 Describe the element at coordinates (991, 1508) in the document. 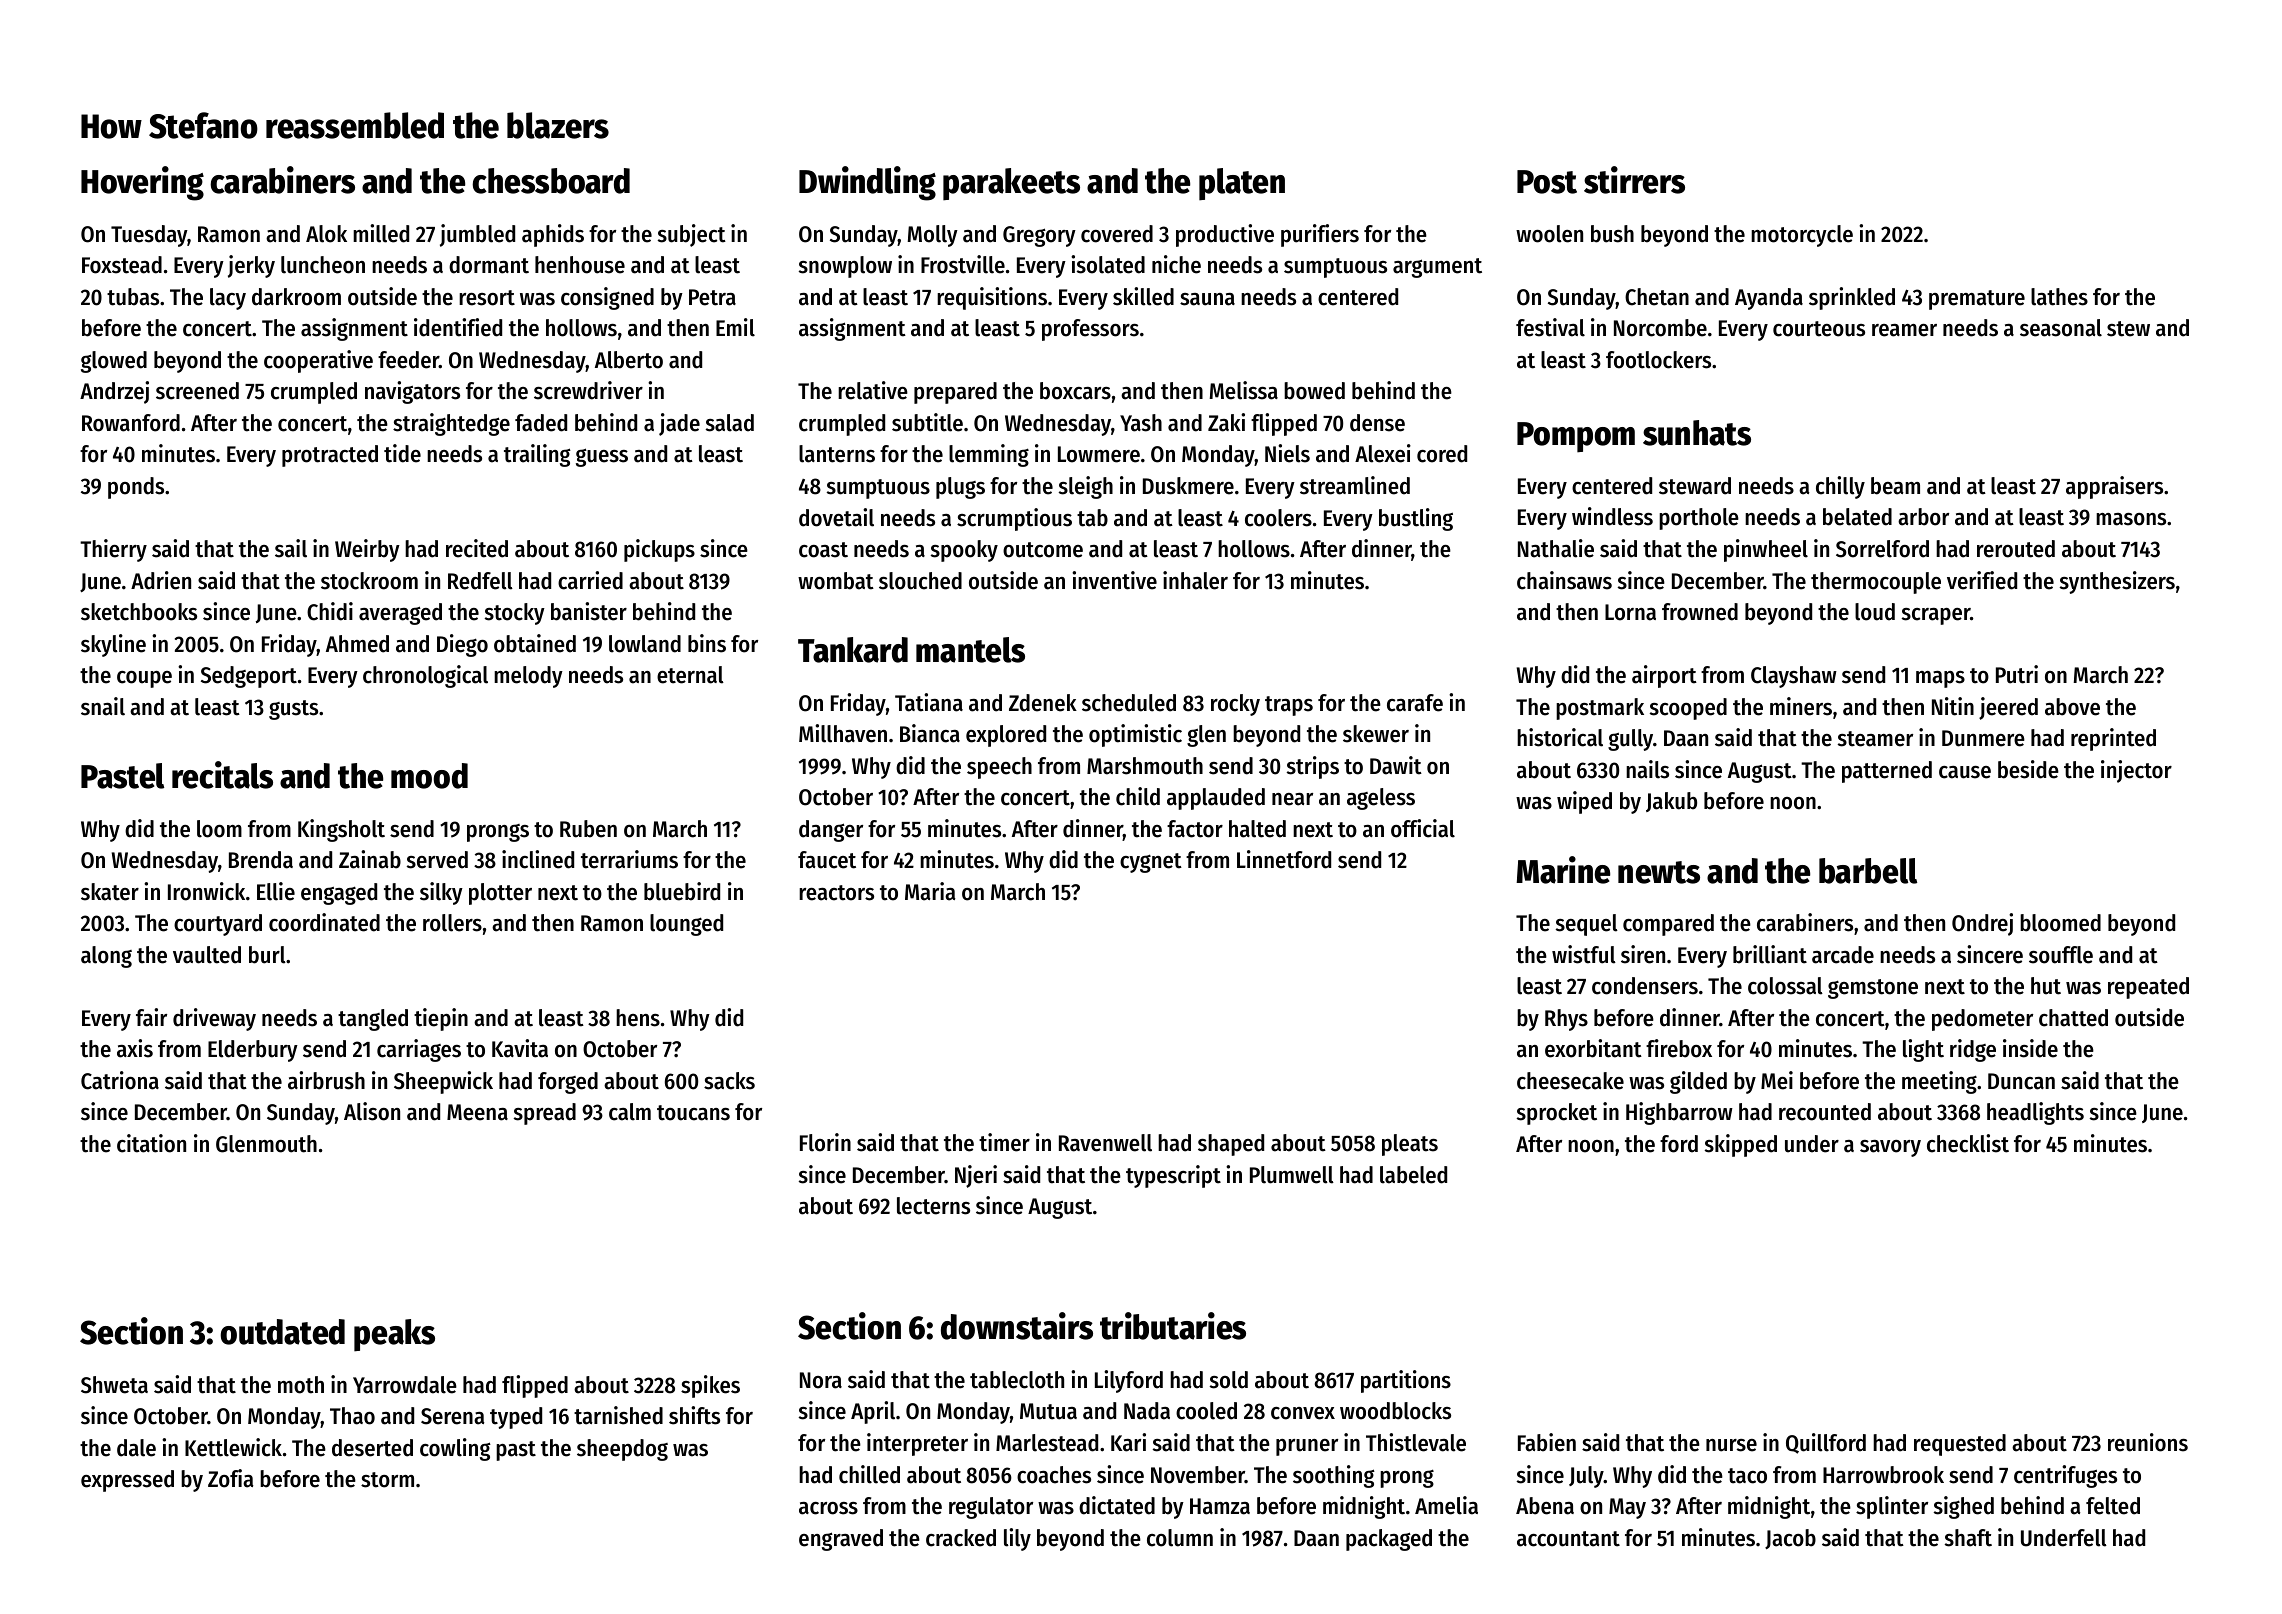

I see `regulator` at that location.
